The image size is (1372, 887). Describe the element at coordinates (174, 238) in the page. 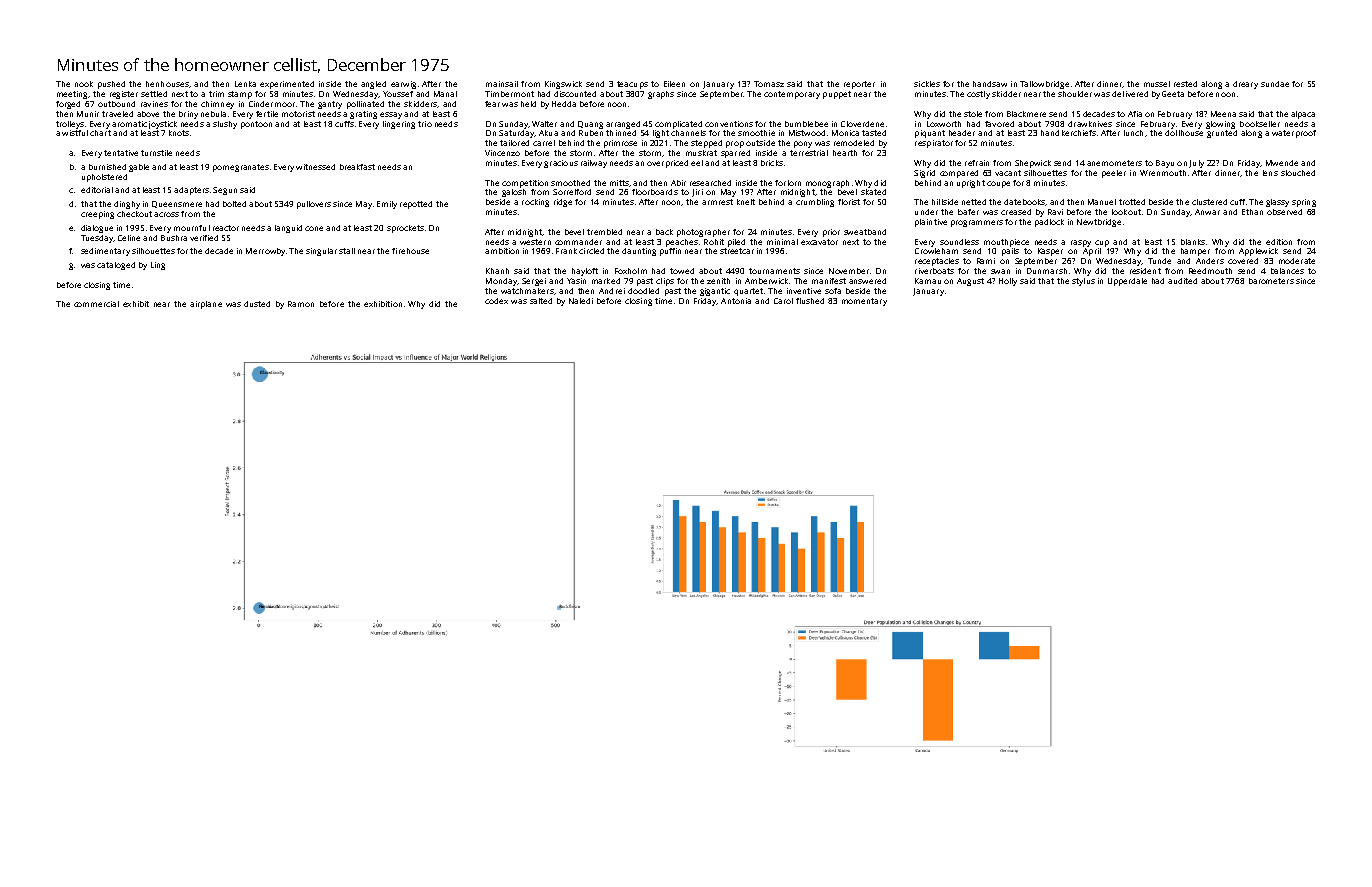

I see `Bushra` at that location.
